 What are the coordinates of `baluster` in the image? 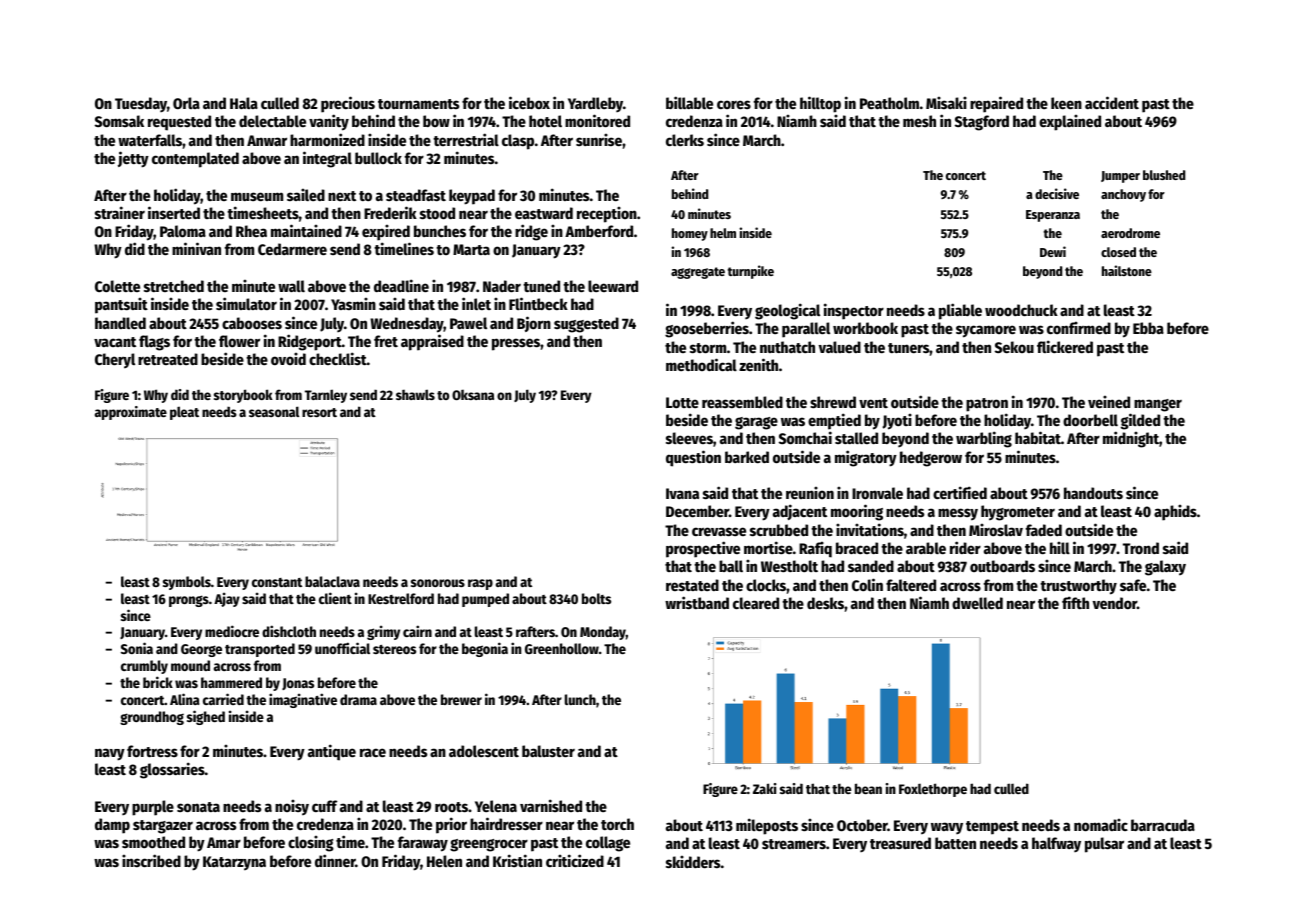 It's located at (548, 751).
